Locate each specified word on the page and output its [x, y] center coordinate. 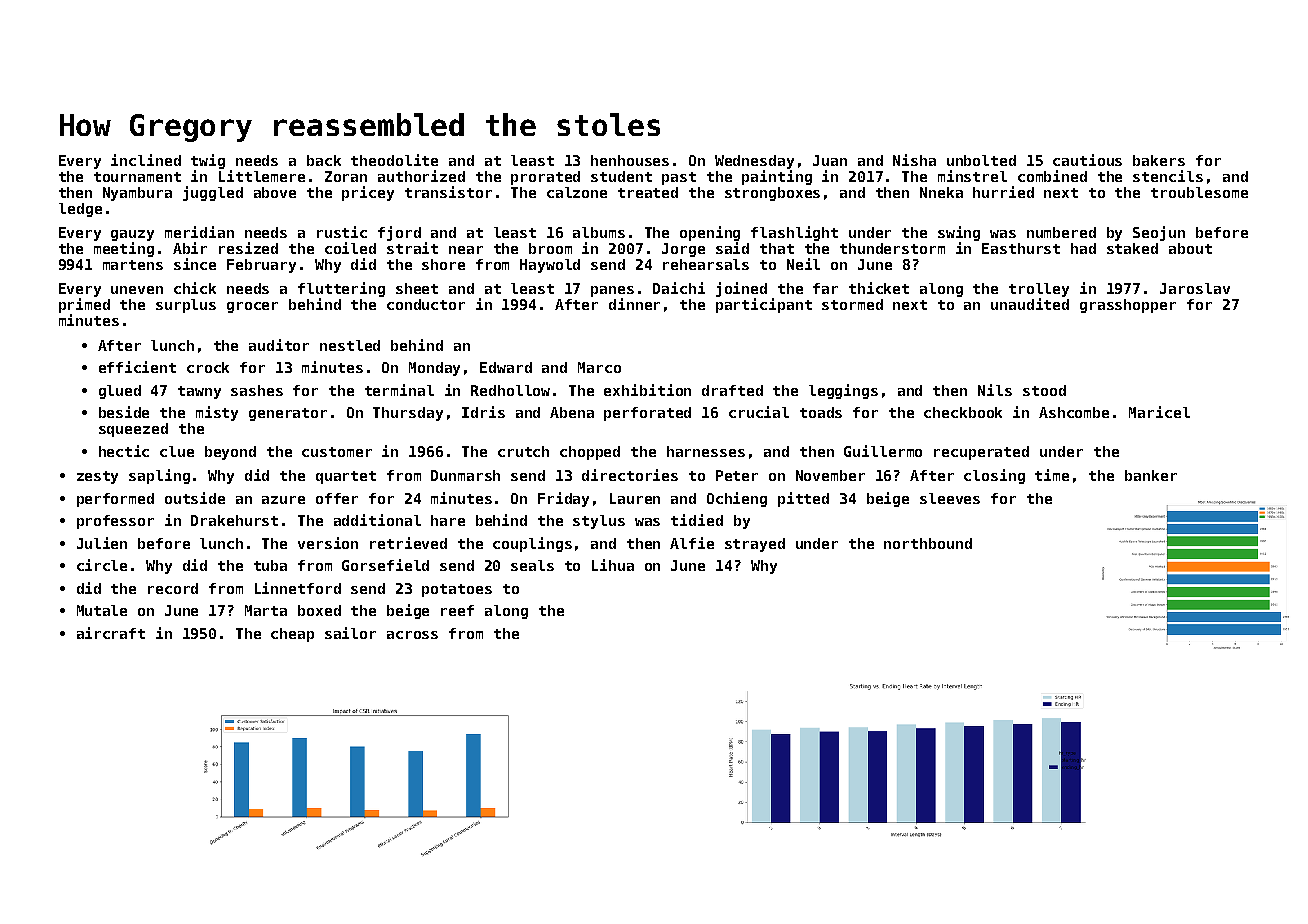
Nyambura [137, 194]
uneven [137, 290]
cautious [1087, 160]
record [173, 588]
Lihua [613, 565]
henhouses [630, 160]
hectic [124, 451]
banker [1151, 475]
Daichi [679, 288]
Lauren [635, 498]
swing [959, 233]
